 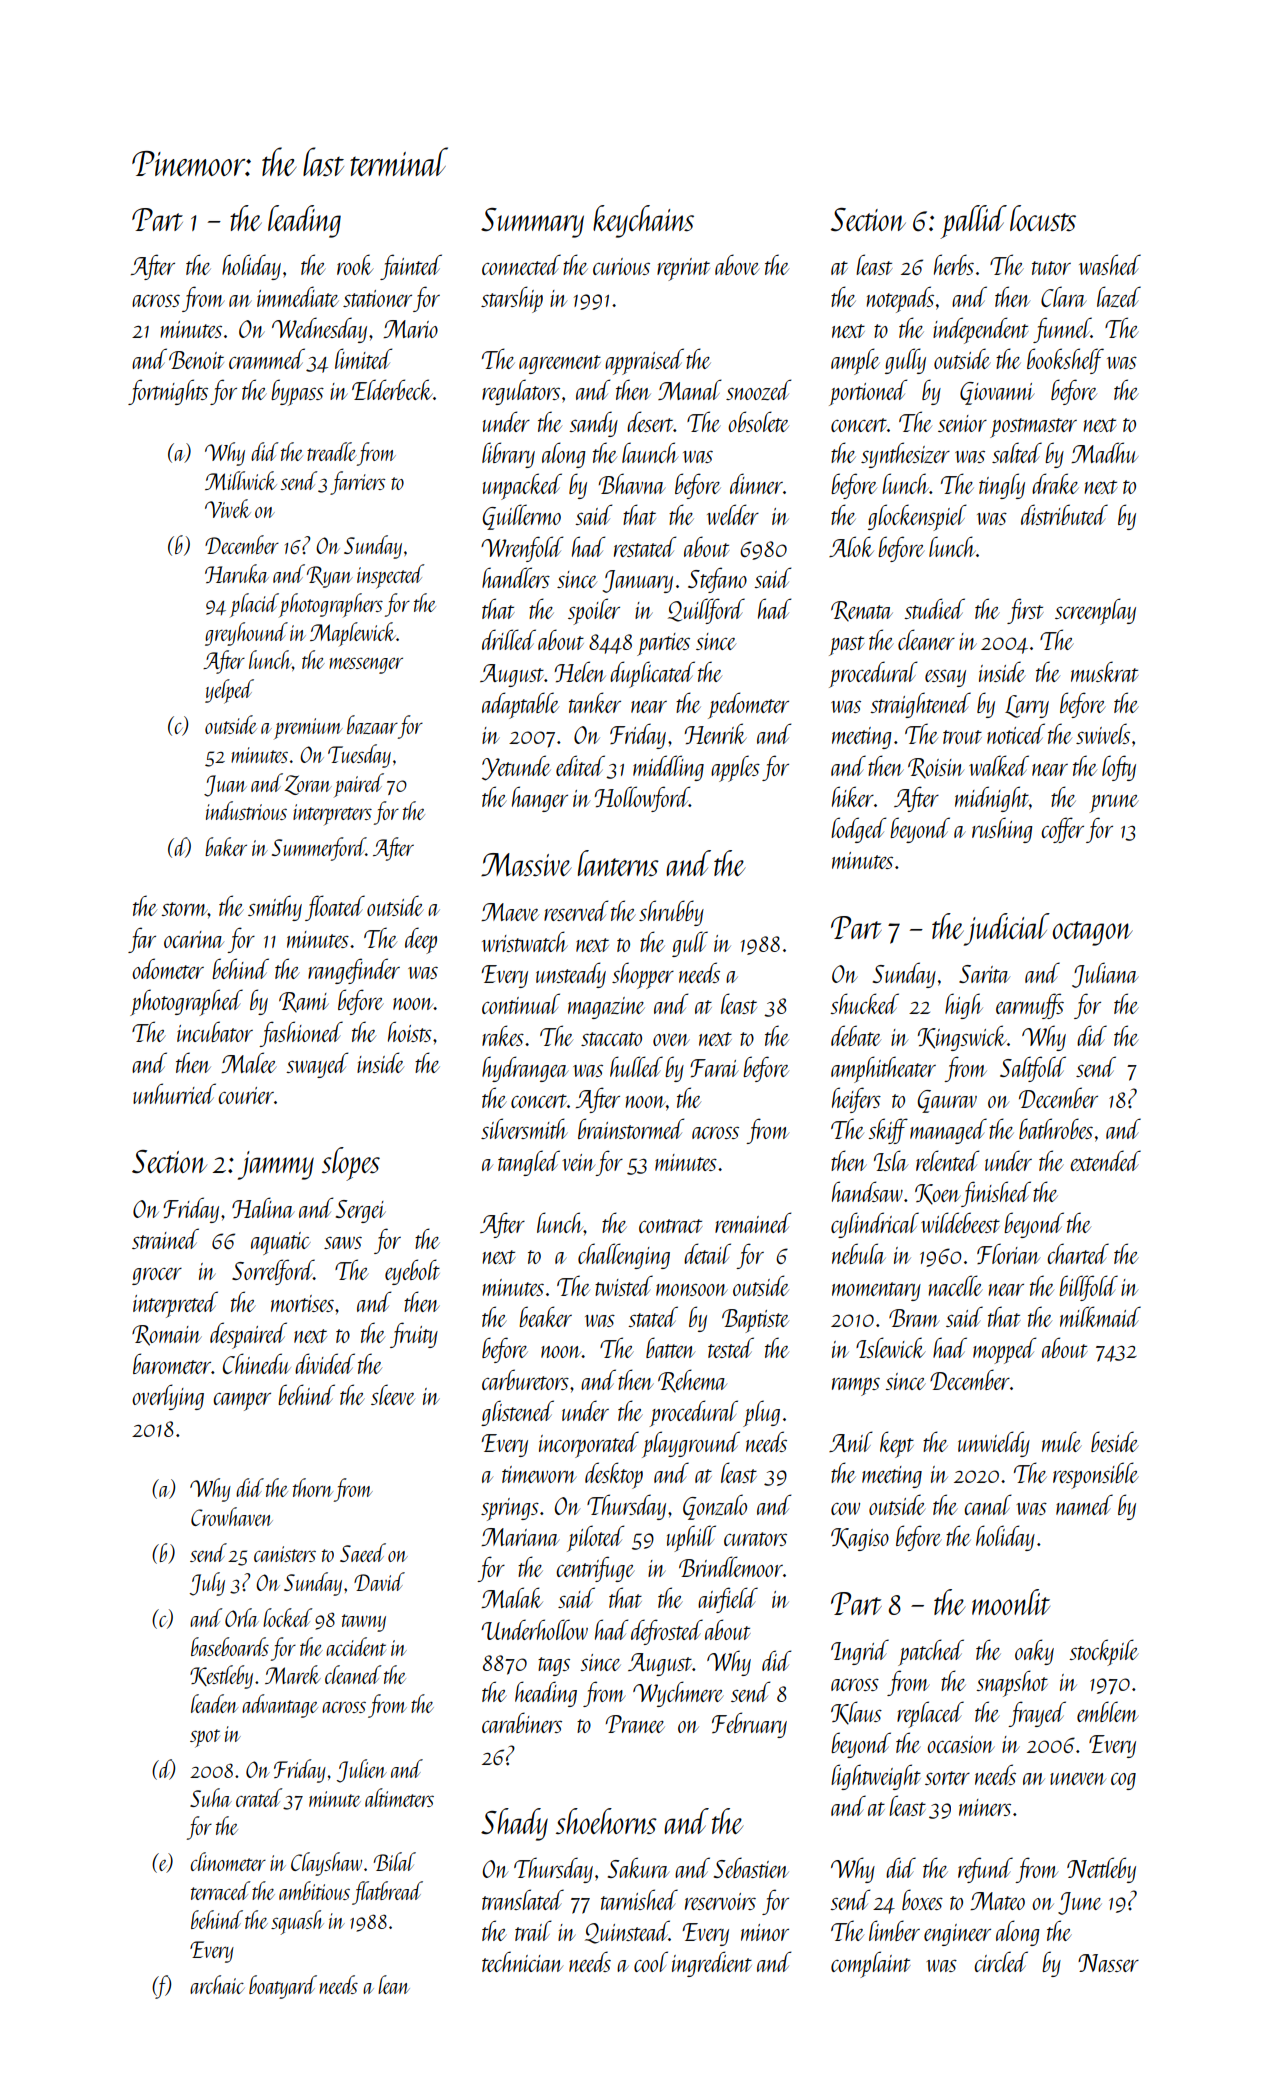 What do you see at coordinates (580, 765) in the document?
I see `edited` at bounding box center [580, 765].
